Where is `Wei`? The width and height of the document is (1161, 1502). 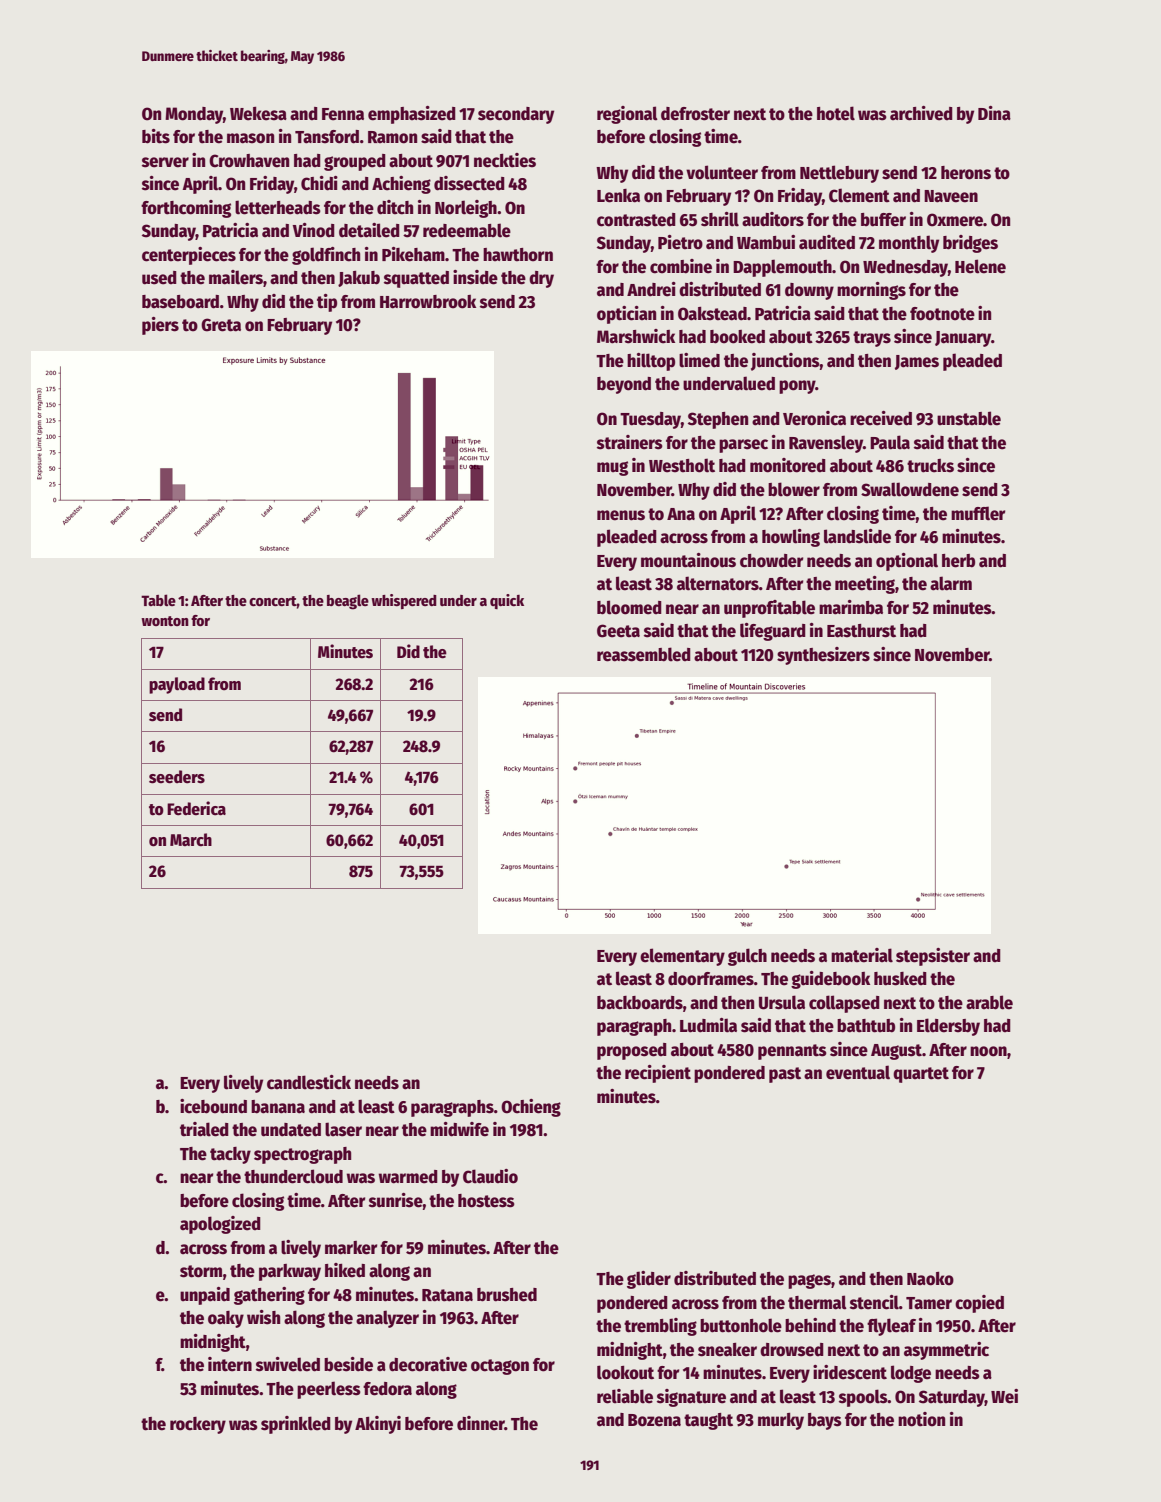 Wei is located at coordinates (1004, 1396).
